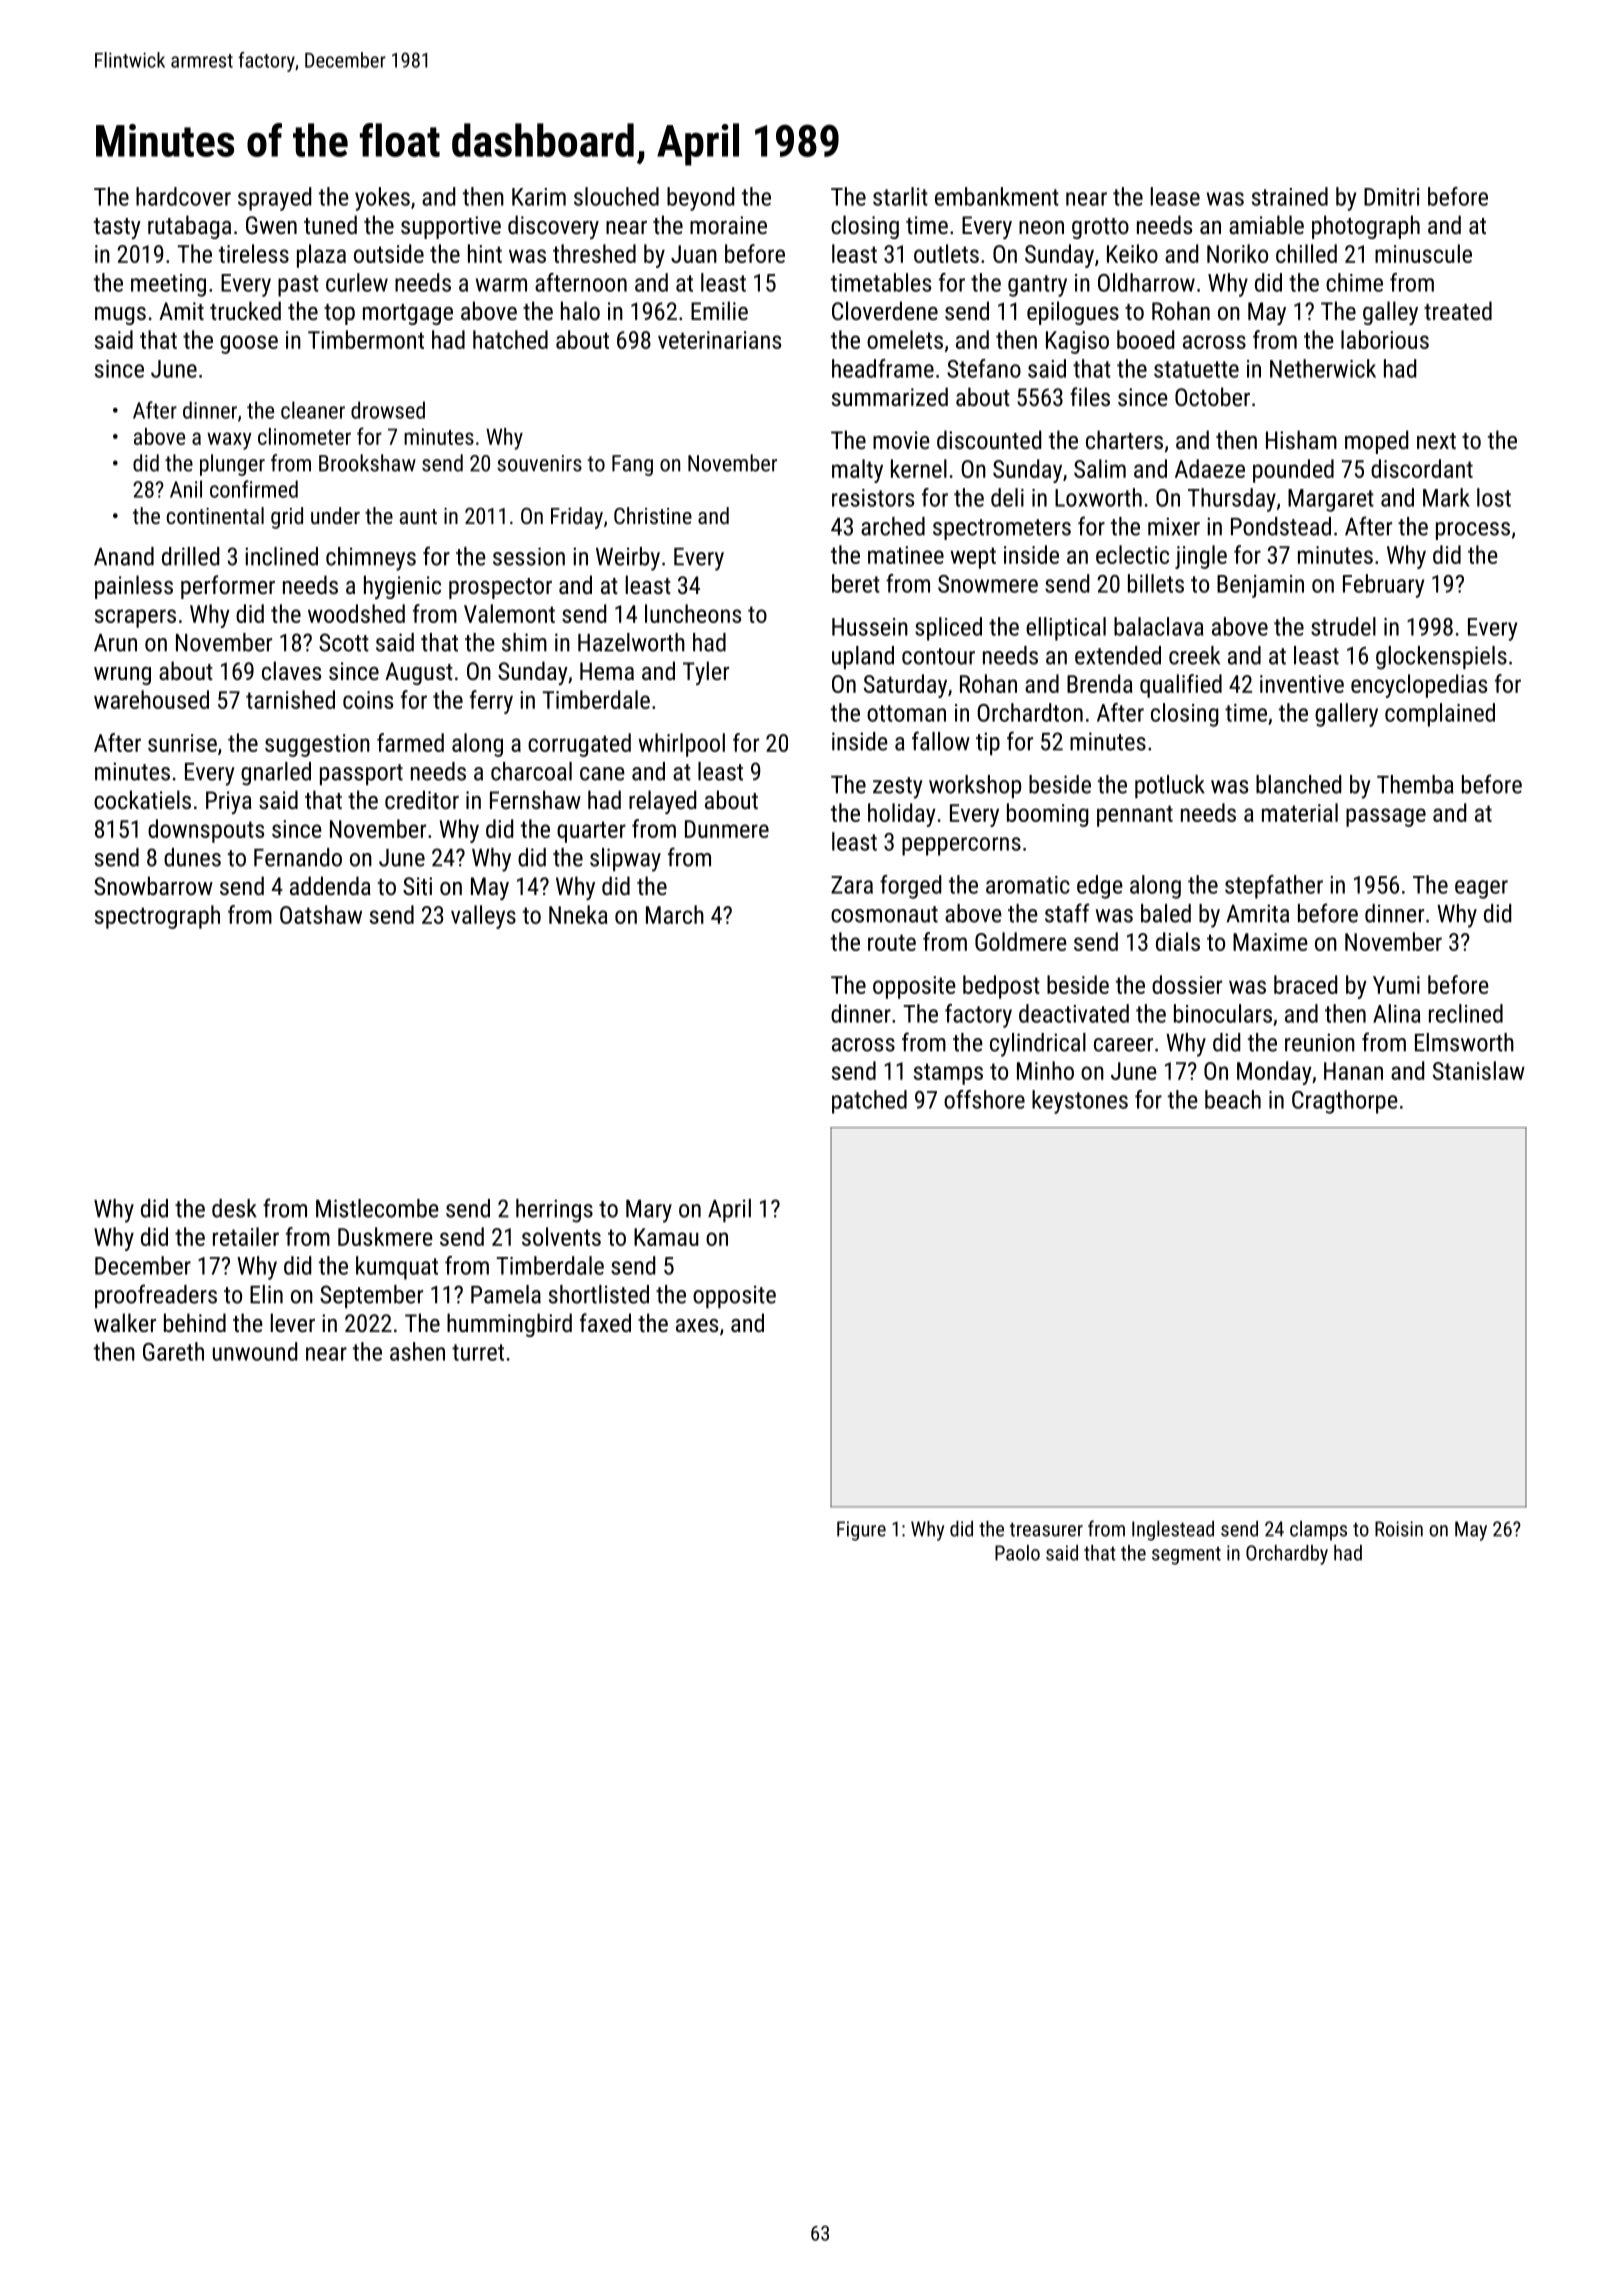  What do you see at coordinates (255, 1351) in the page?
I see `unwound` at bounding box center [255, 1351].
